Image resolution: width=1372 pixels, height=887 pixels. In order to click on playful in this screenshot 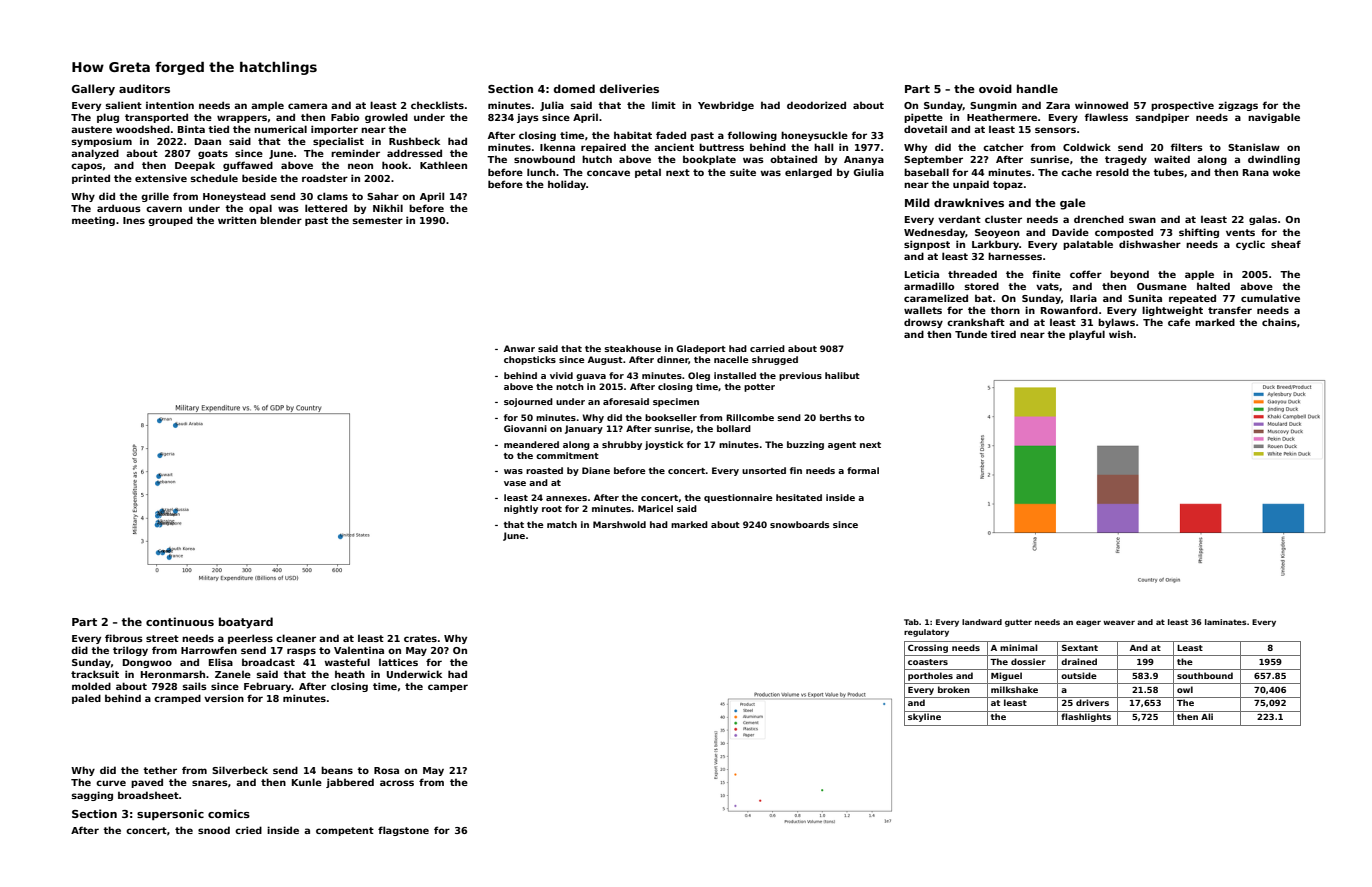, I will do `click(1087, 335)`.
